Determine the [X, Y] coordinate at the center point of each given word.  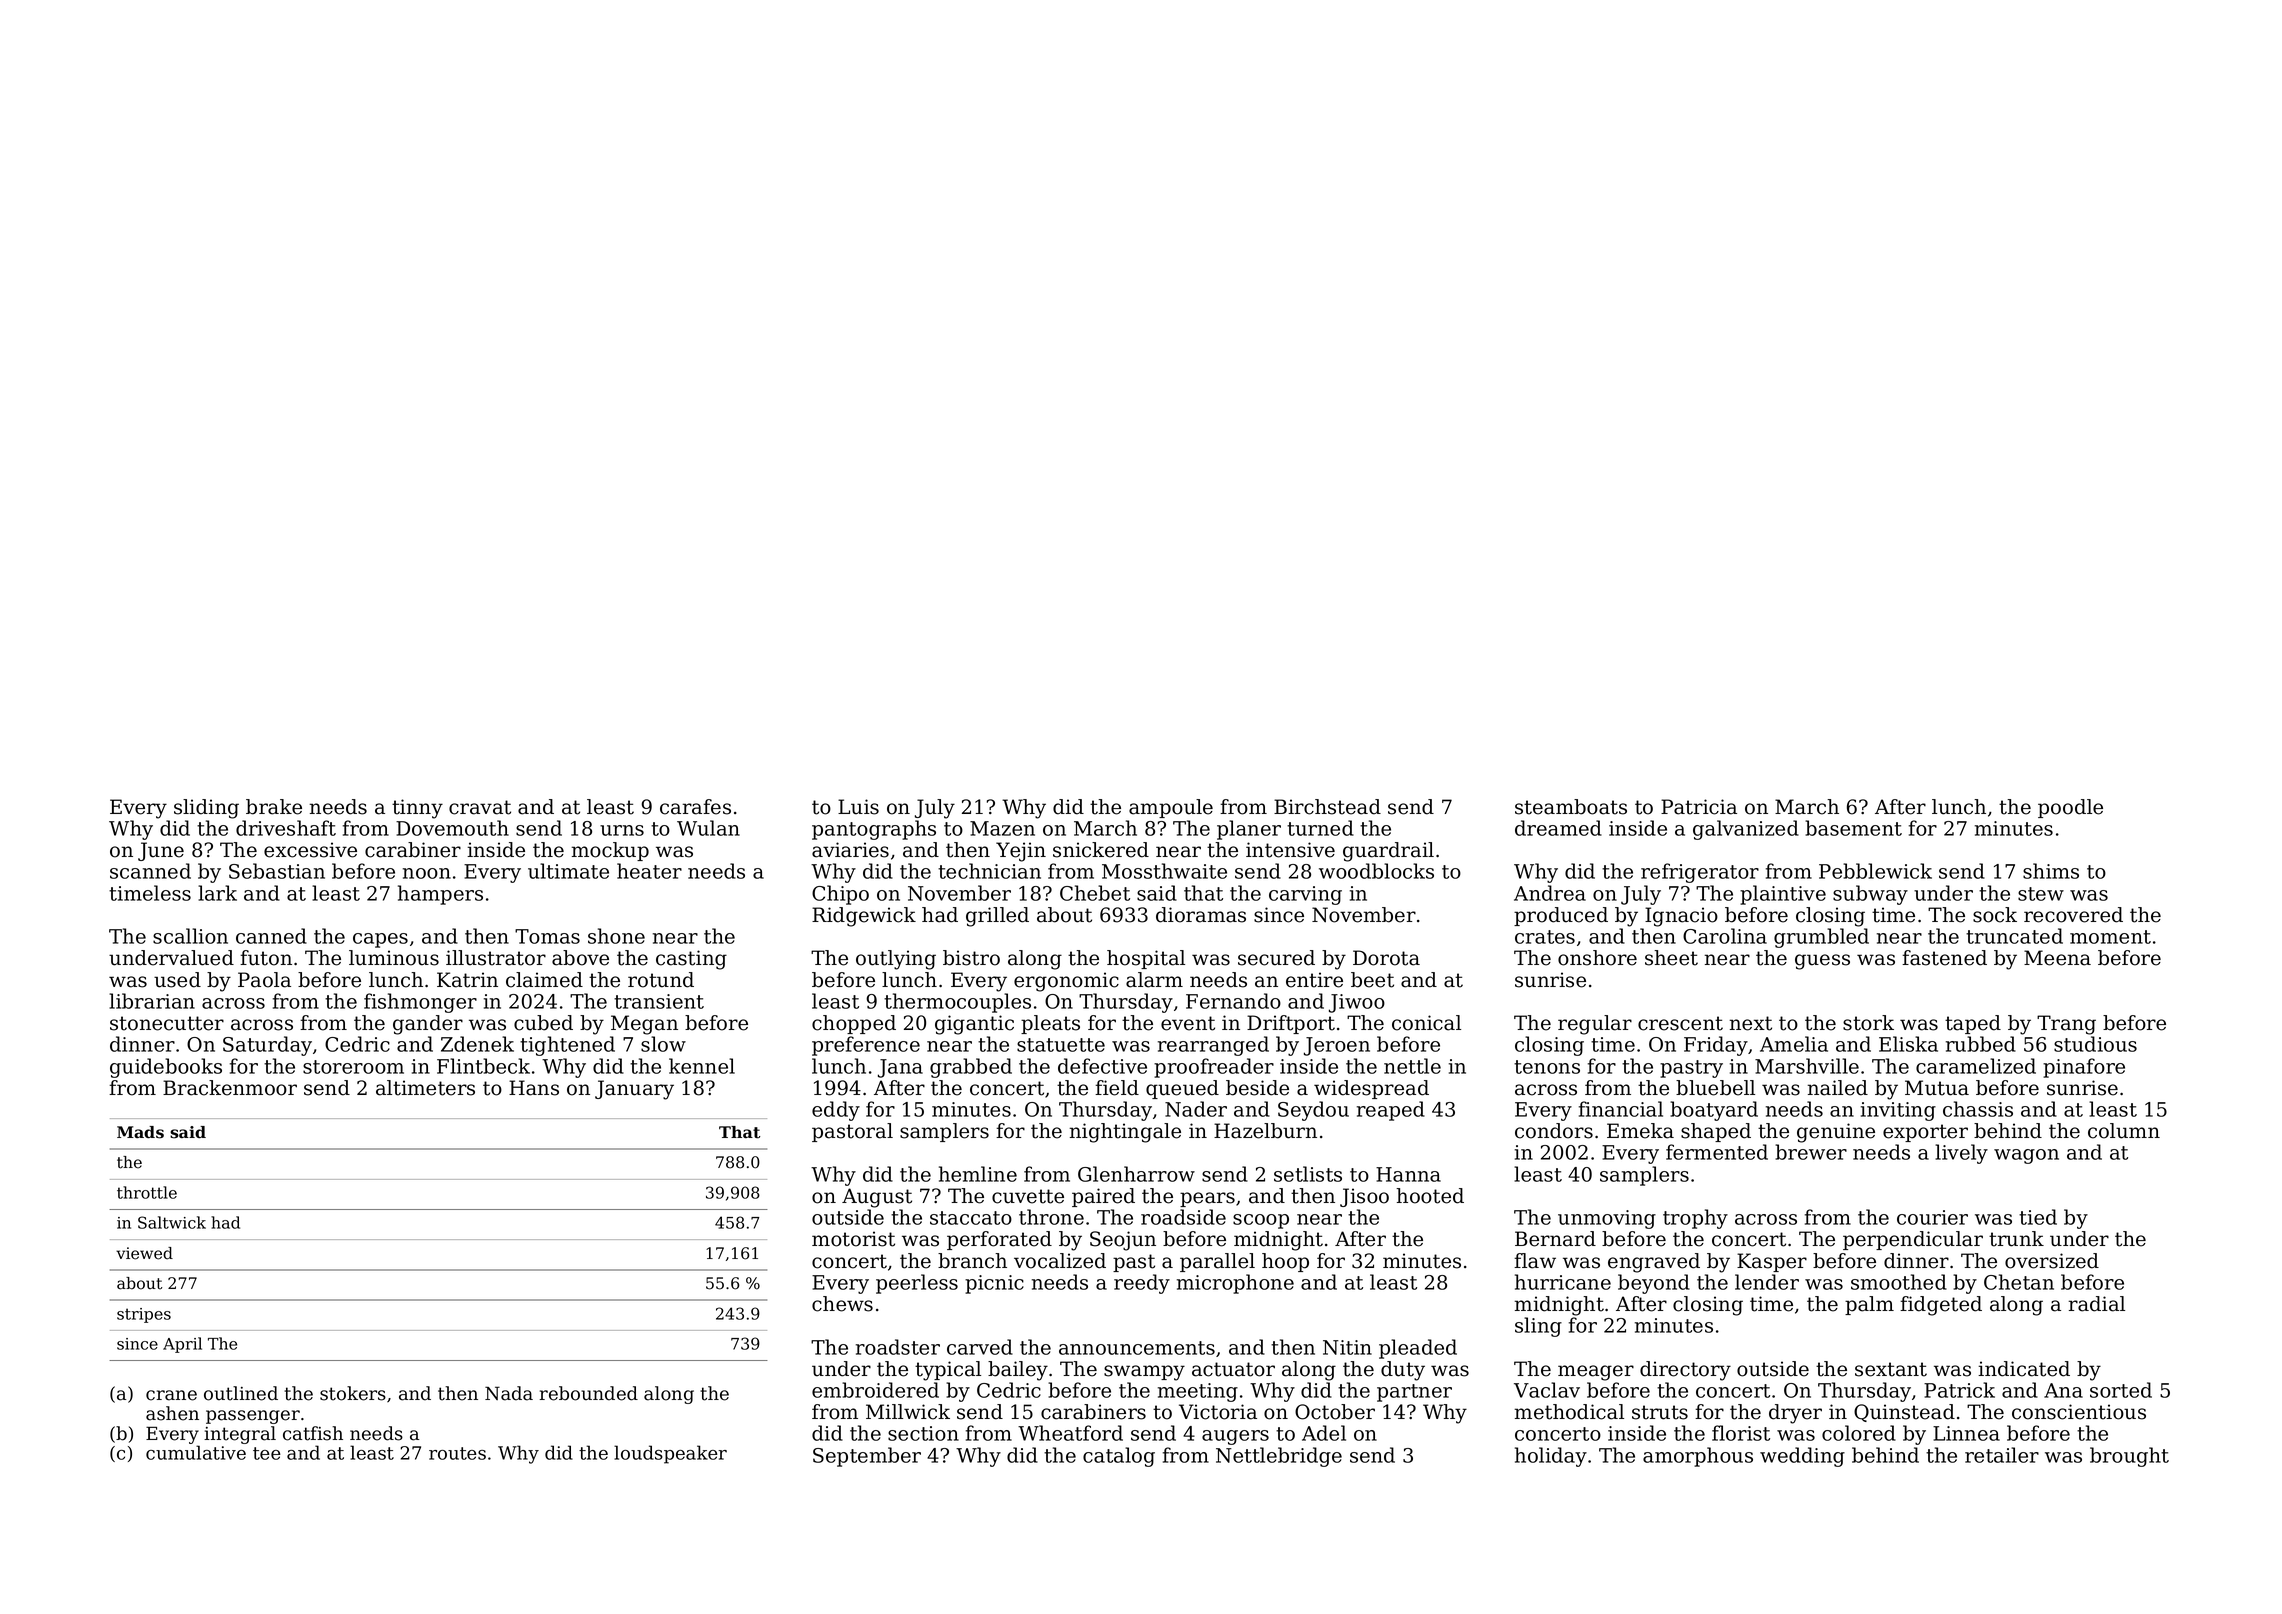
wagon [2026, 1156]
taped [1973, 1024]
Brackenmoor [230, 1088]
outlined [241, 1393]
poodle [2070, 808]
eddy [836, 1111]
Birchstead [1327, 807]
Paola [264, 980]
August [877, 1198]
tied [2038, 1217]
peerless [917, 1284]
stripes [144, 1315]
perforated [999, 1240]
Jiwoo [1357, 1003]
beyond [1654, 1284]
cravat [480, 807]
